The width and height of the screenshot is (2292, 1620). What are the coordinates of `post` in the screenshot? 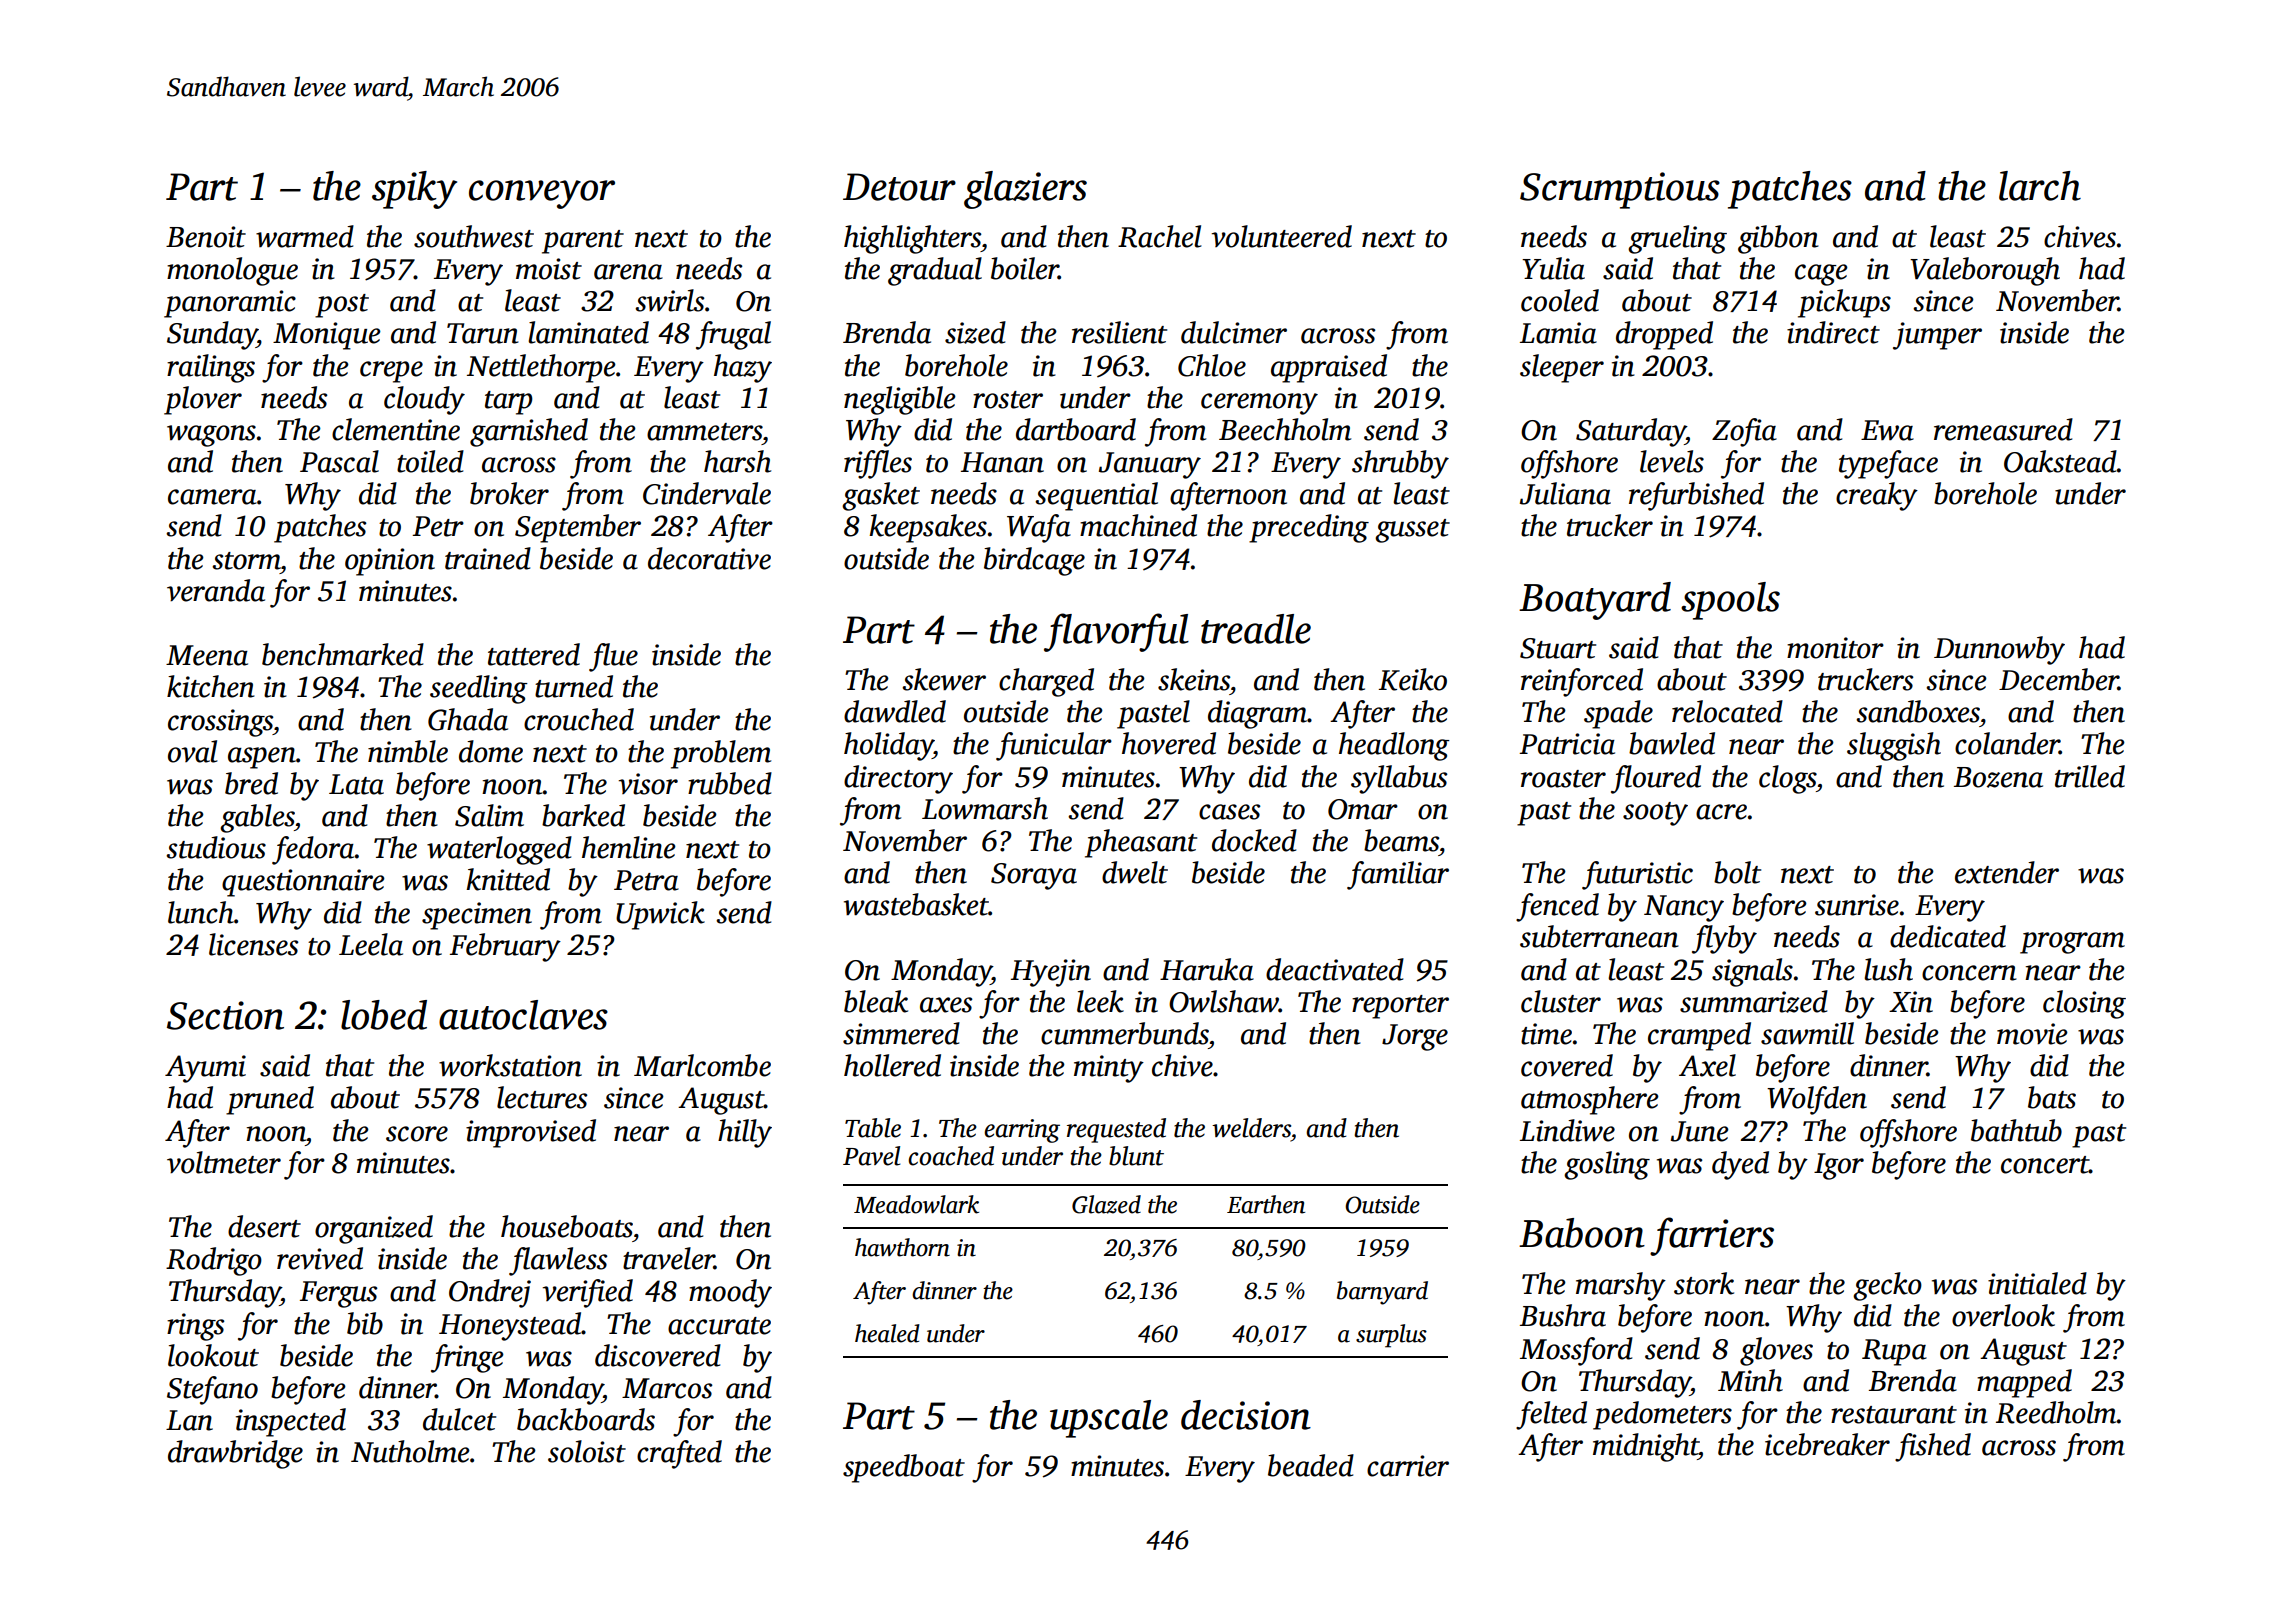 It's located at (342, 306).
